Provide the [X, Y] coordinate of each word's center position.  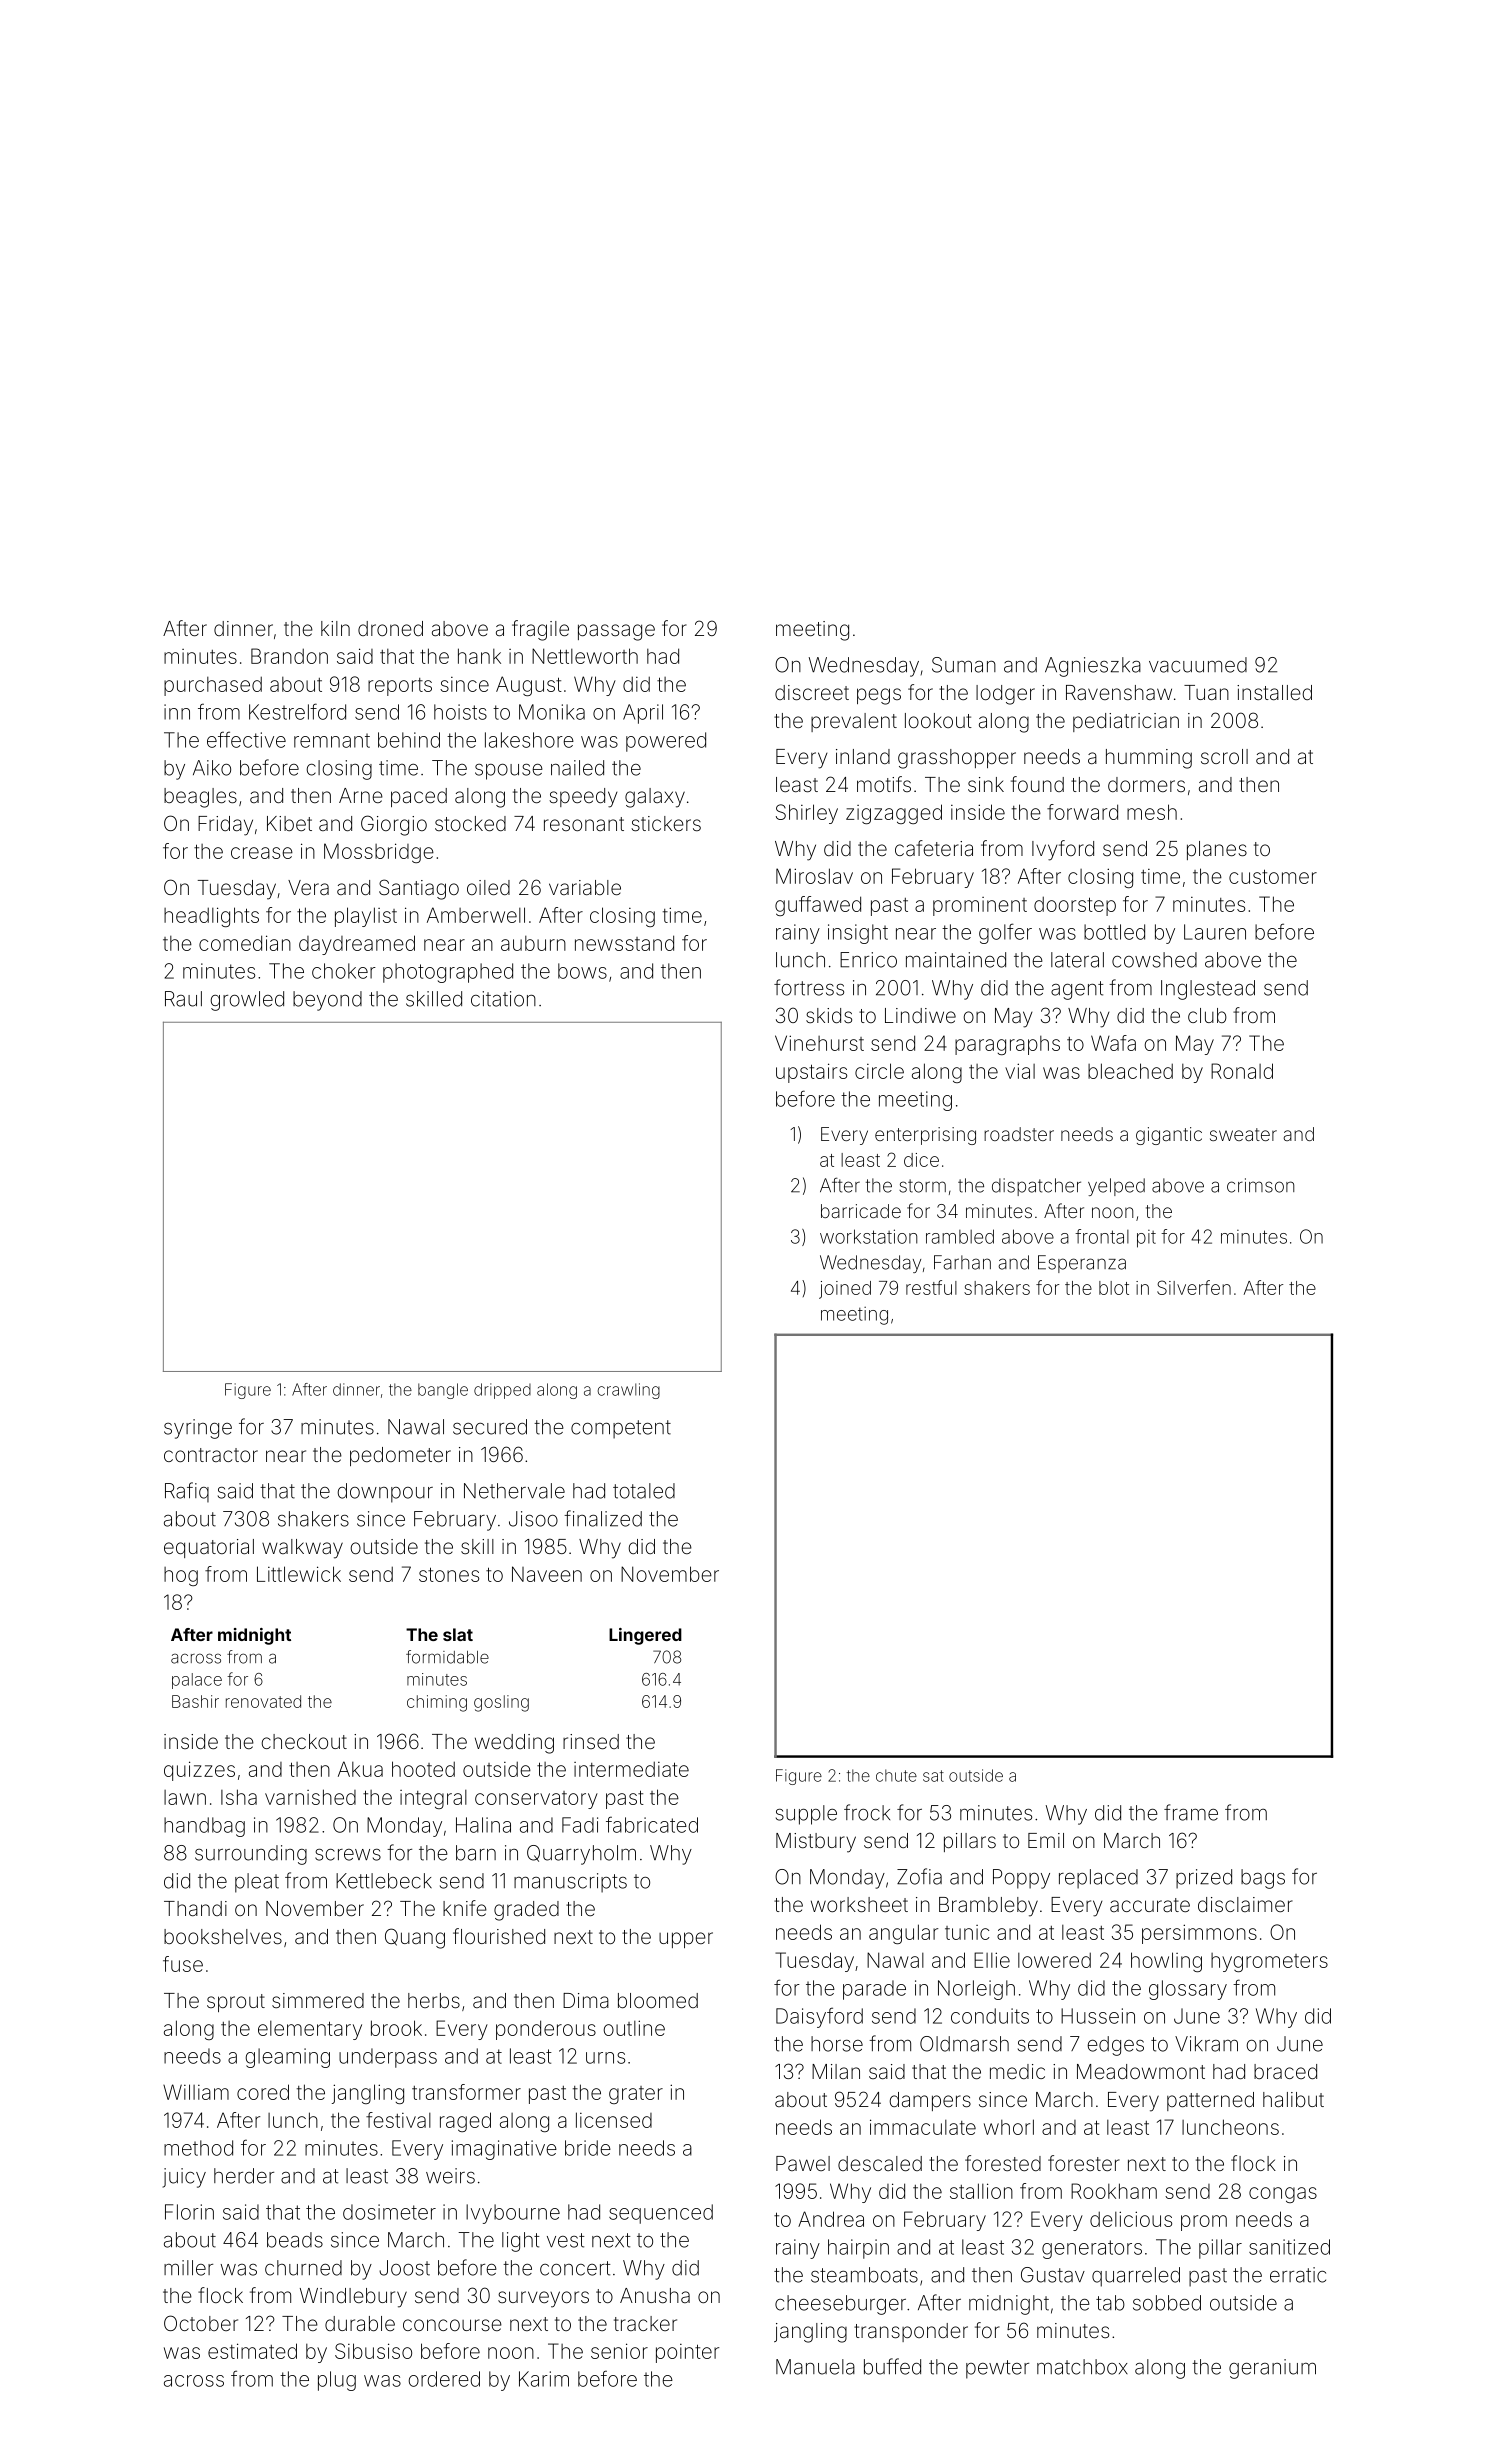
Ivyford [1063, 850]
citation [503, 999]
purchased [213, 686]
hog [181, 1576]
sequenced [661, 2214]
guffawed [818, 906]
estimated [252, 2351]
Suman [964, 665]
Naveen [547, 1574]
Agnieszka [1093, 667]
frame [1191, 1812]
